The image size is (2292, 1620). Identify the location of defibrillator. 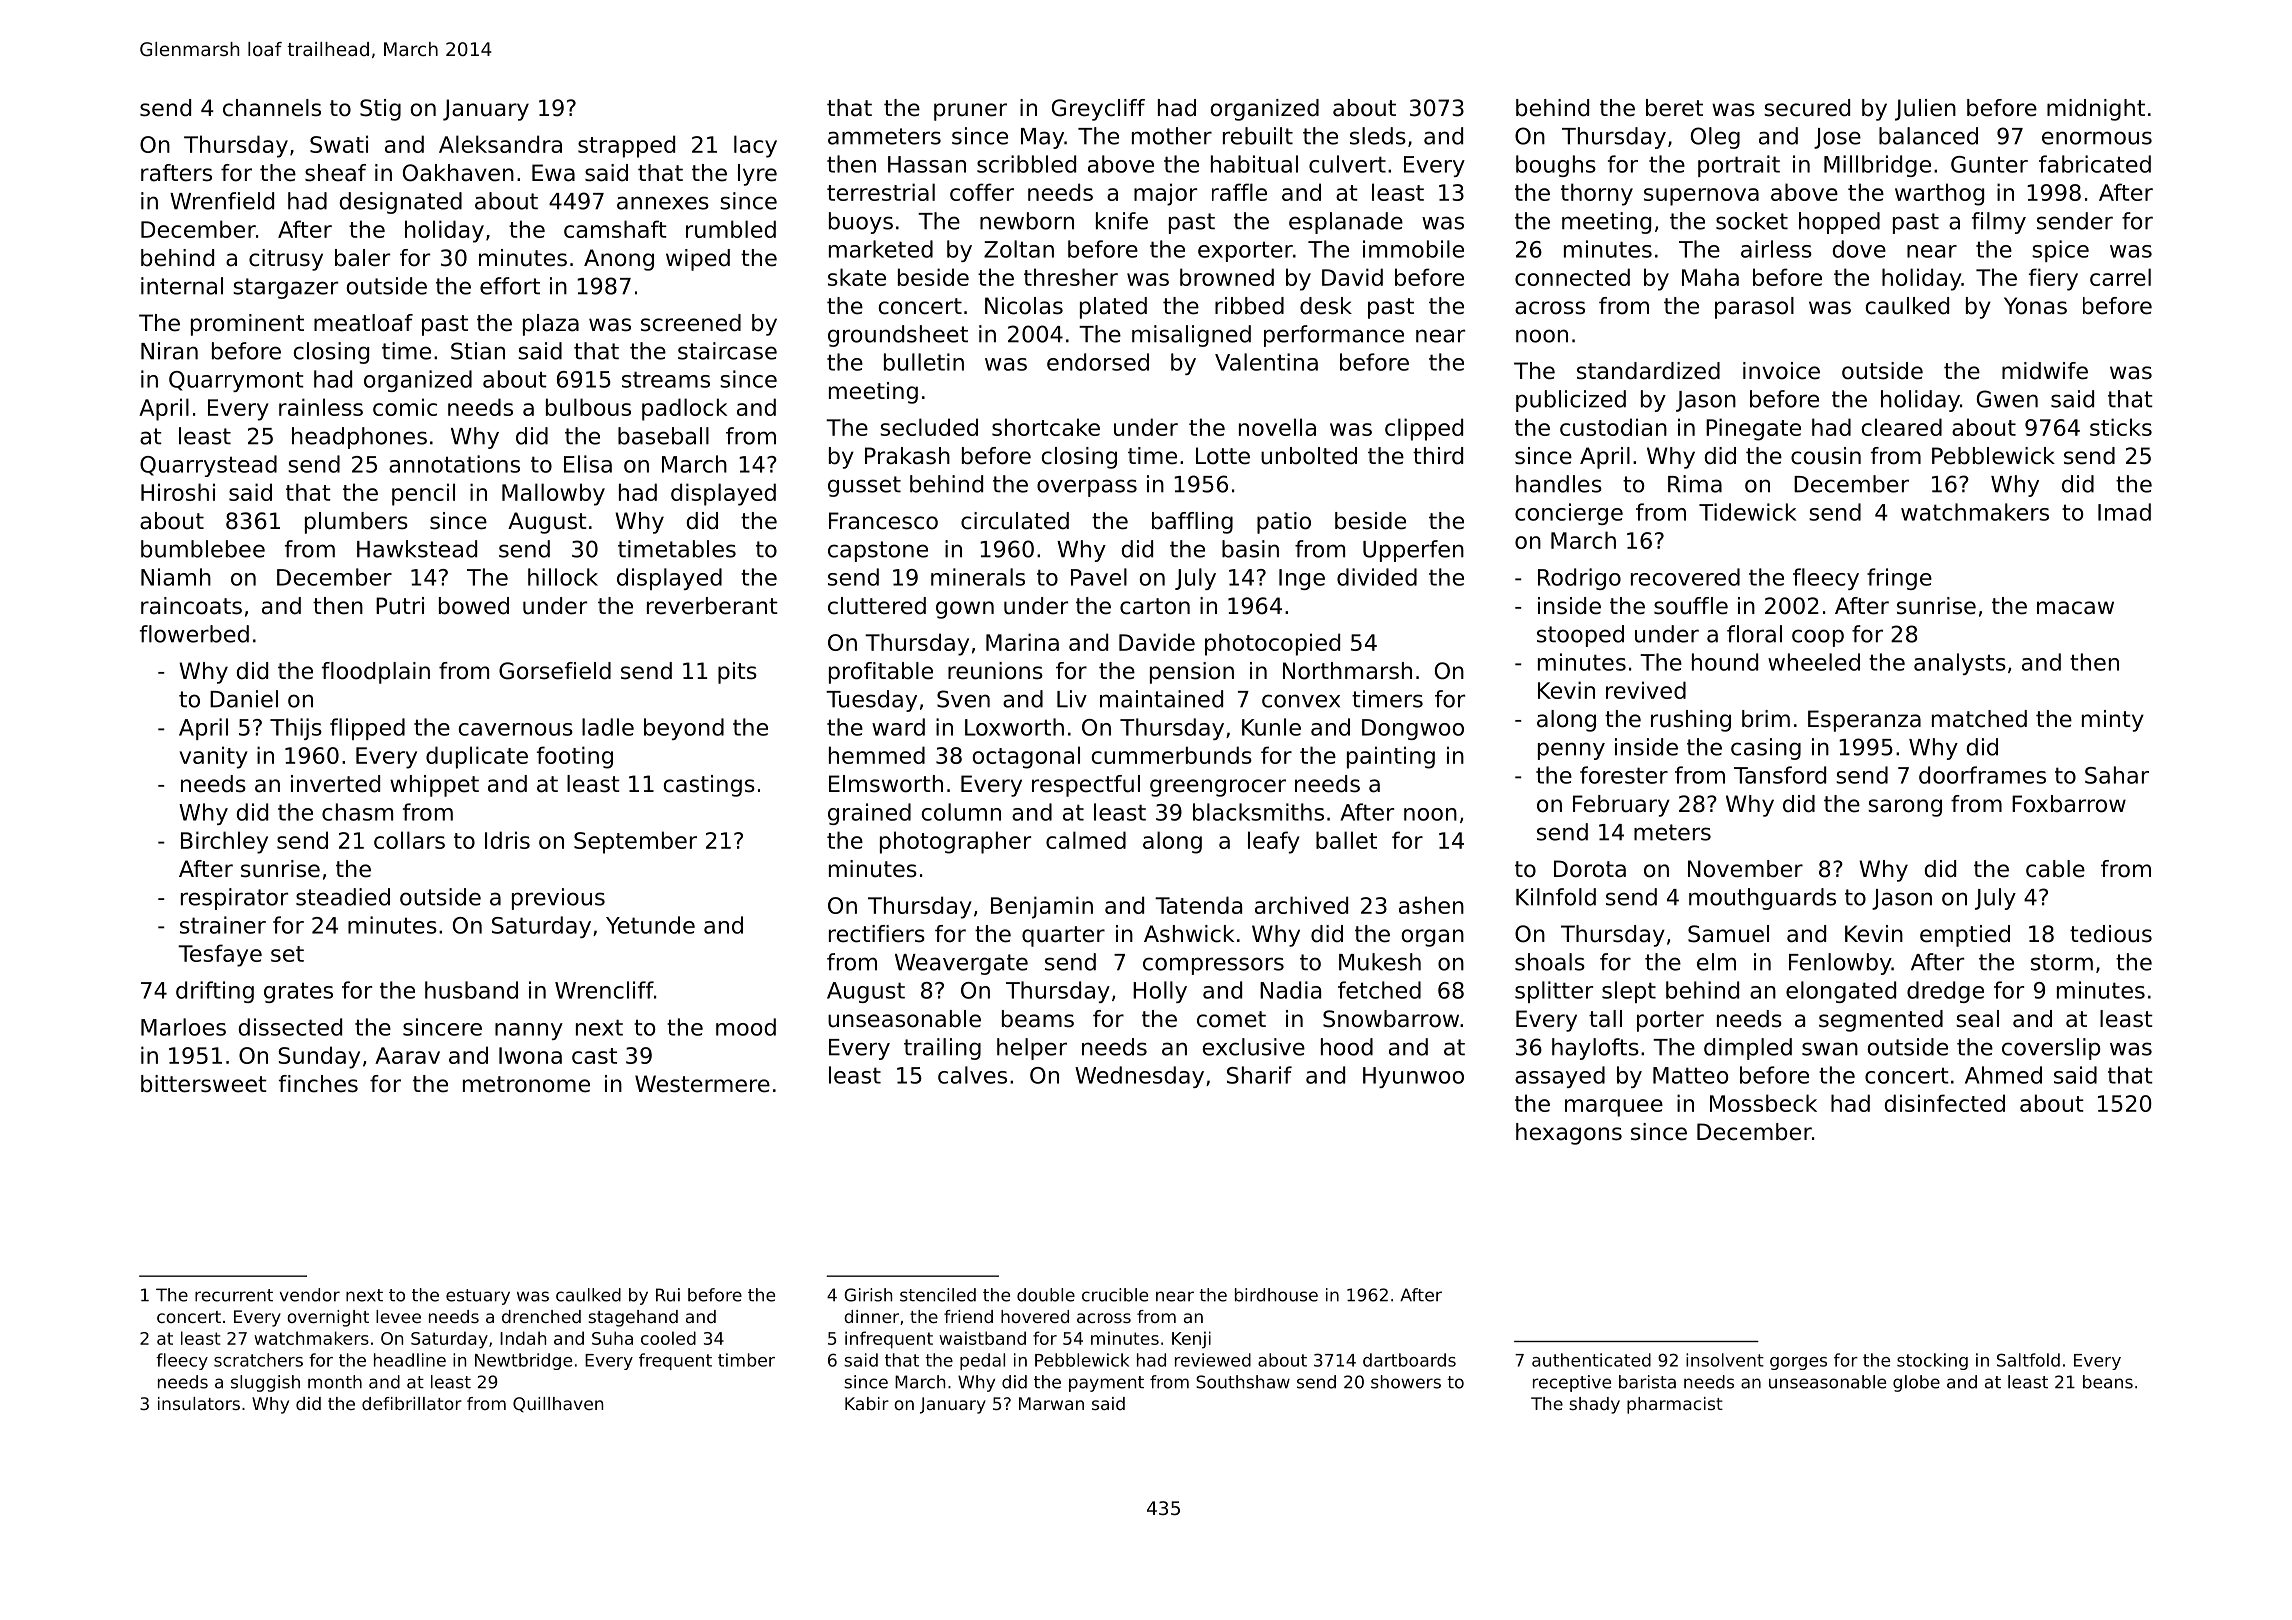
(412, 1403).
